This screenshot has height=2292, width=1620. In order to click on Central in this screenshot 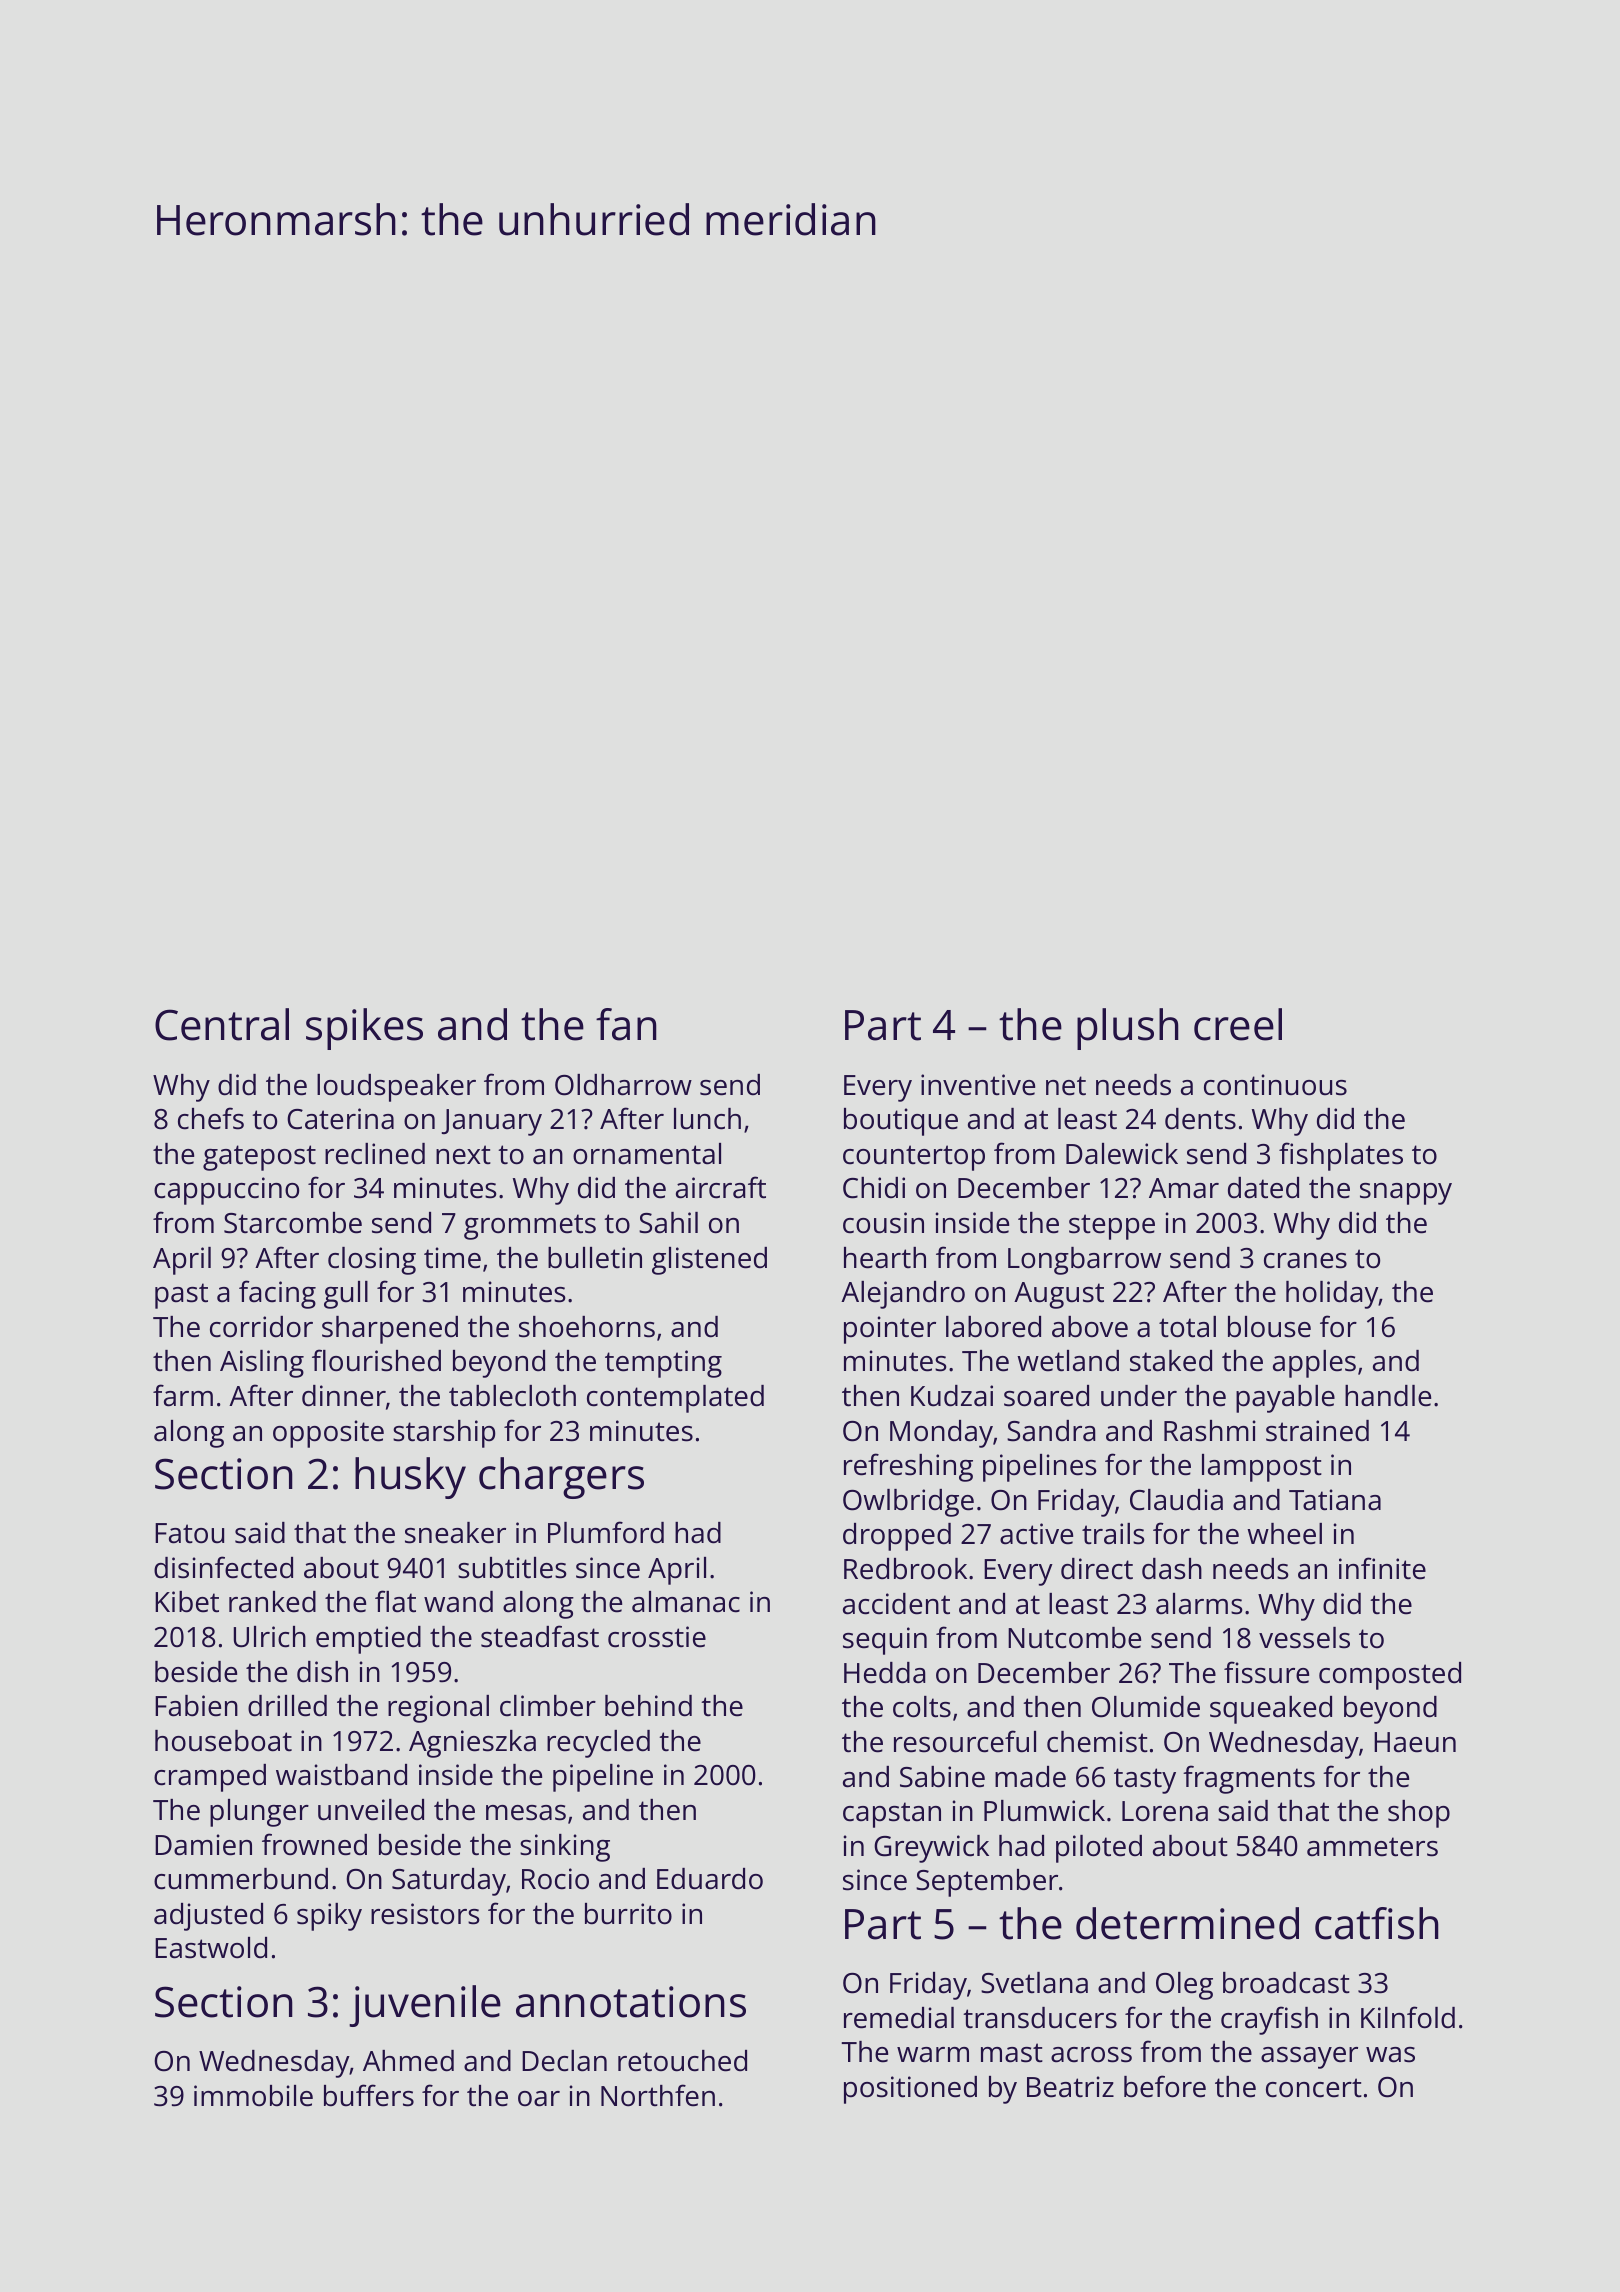, I will do `click(222, 1024)`.
